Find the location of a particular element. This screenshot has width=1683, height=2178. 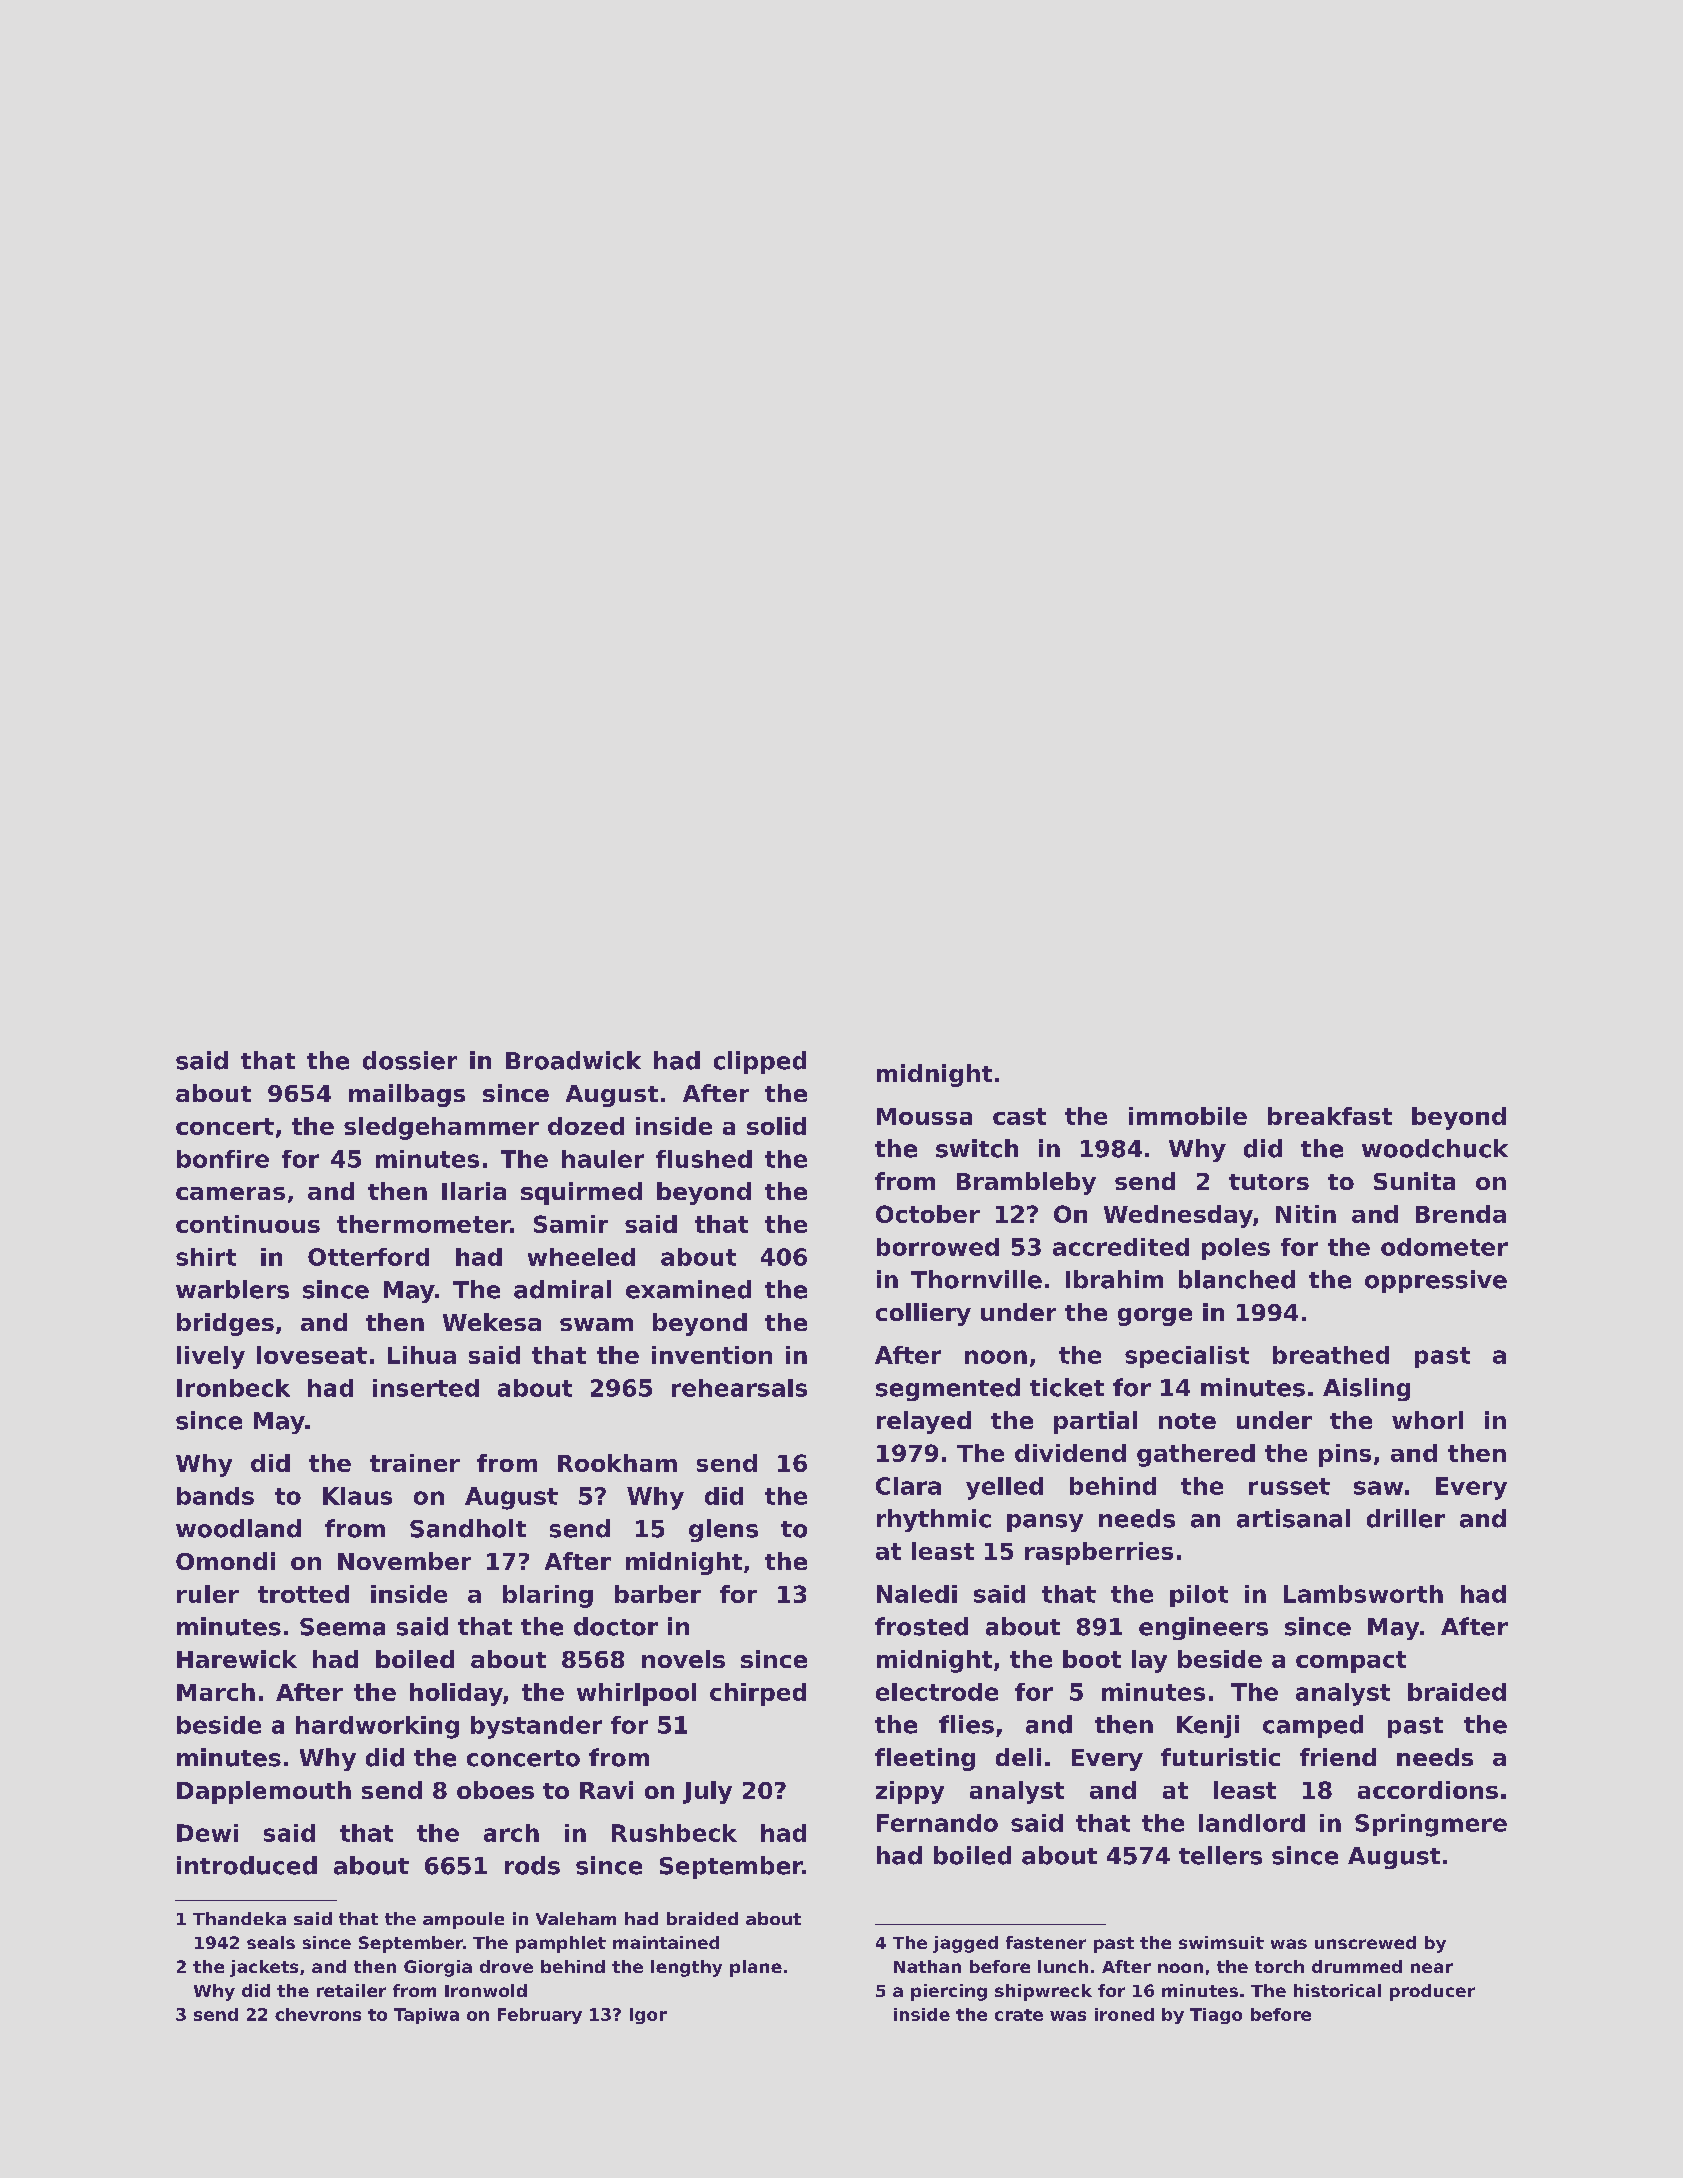

Naledi is located at coordinates (917, 1594).
